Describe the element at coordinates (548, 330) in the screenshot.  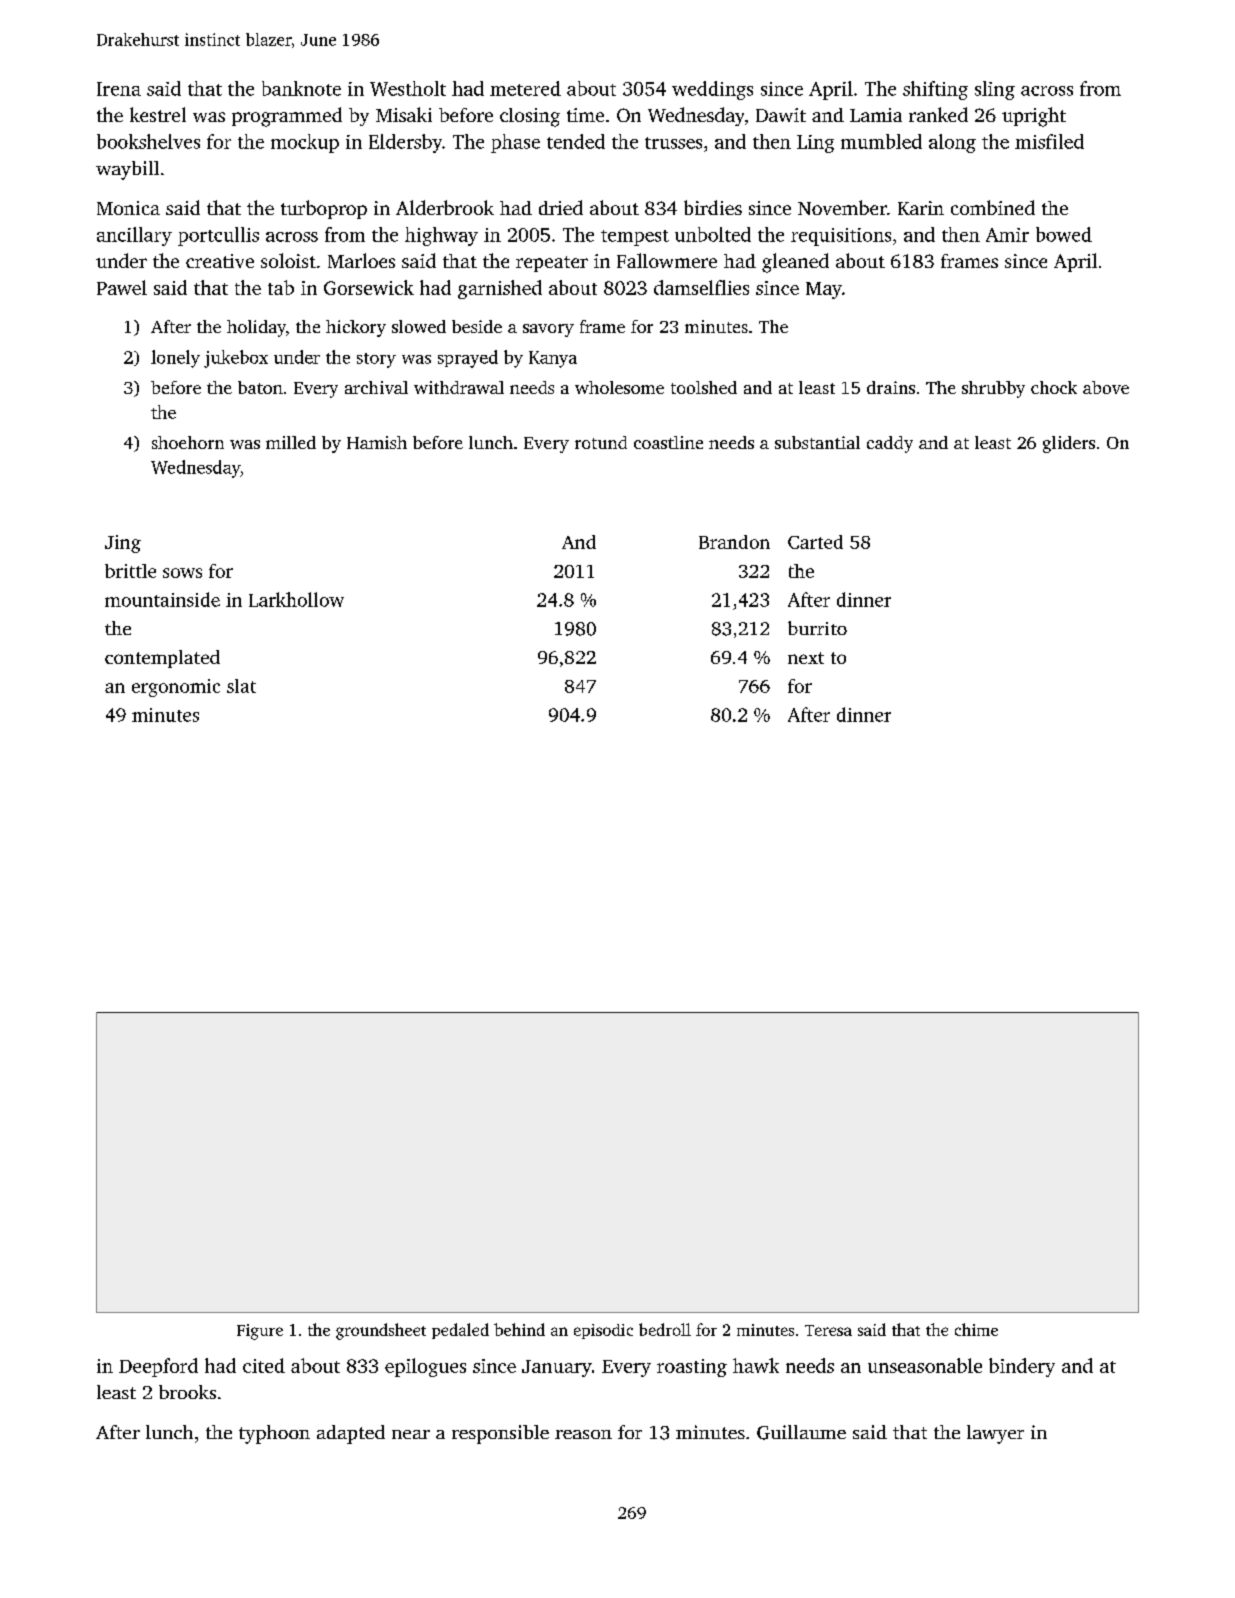
I see `savory` at that location.
